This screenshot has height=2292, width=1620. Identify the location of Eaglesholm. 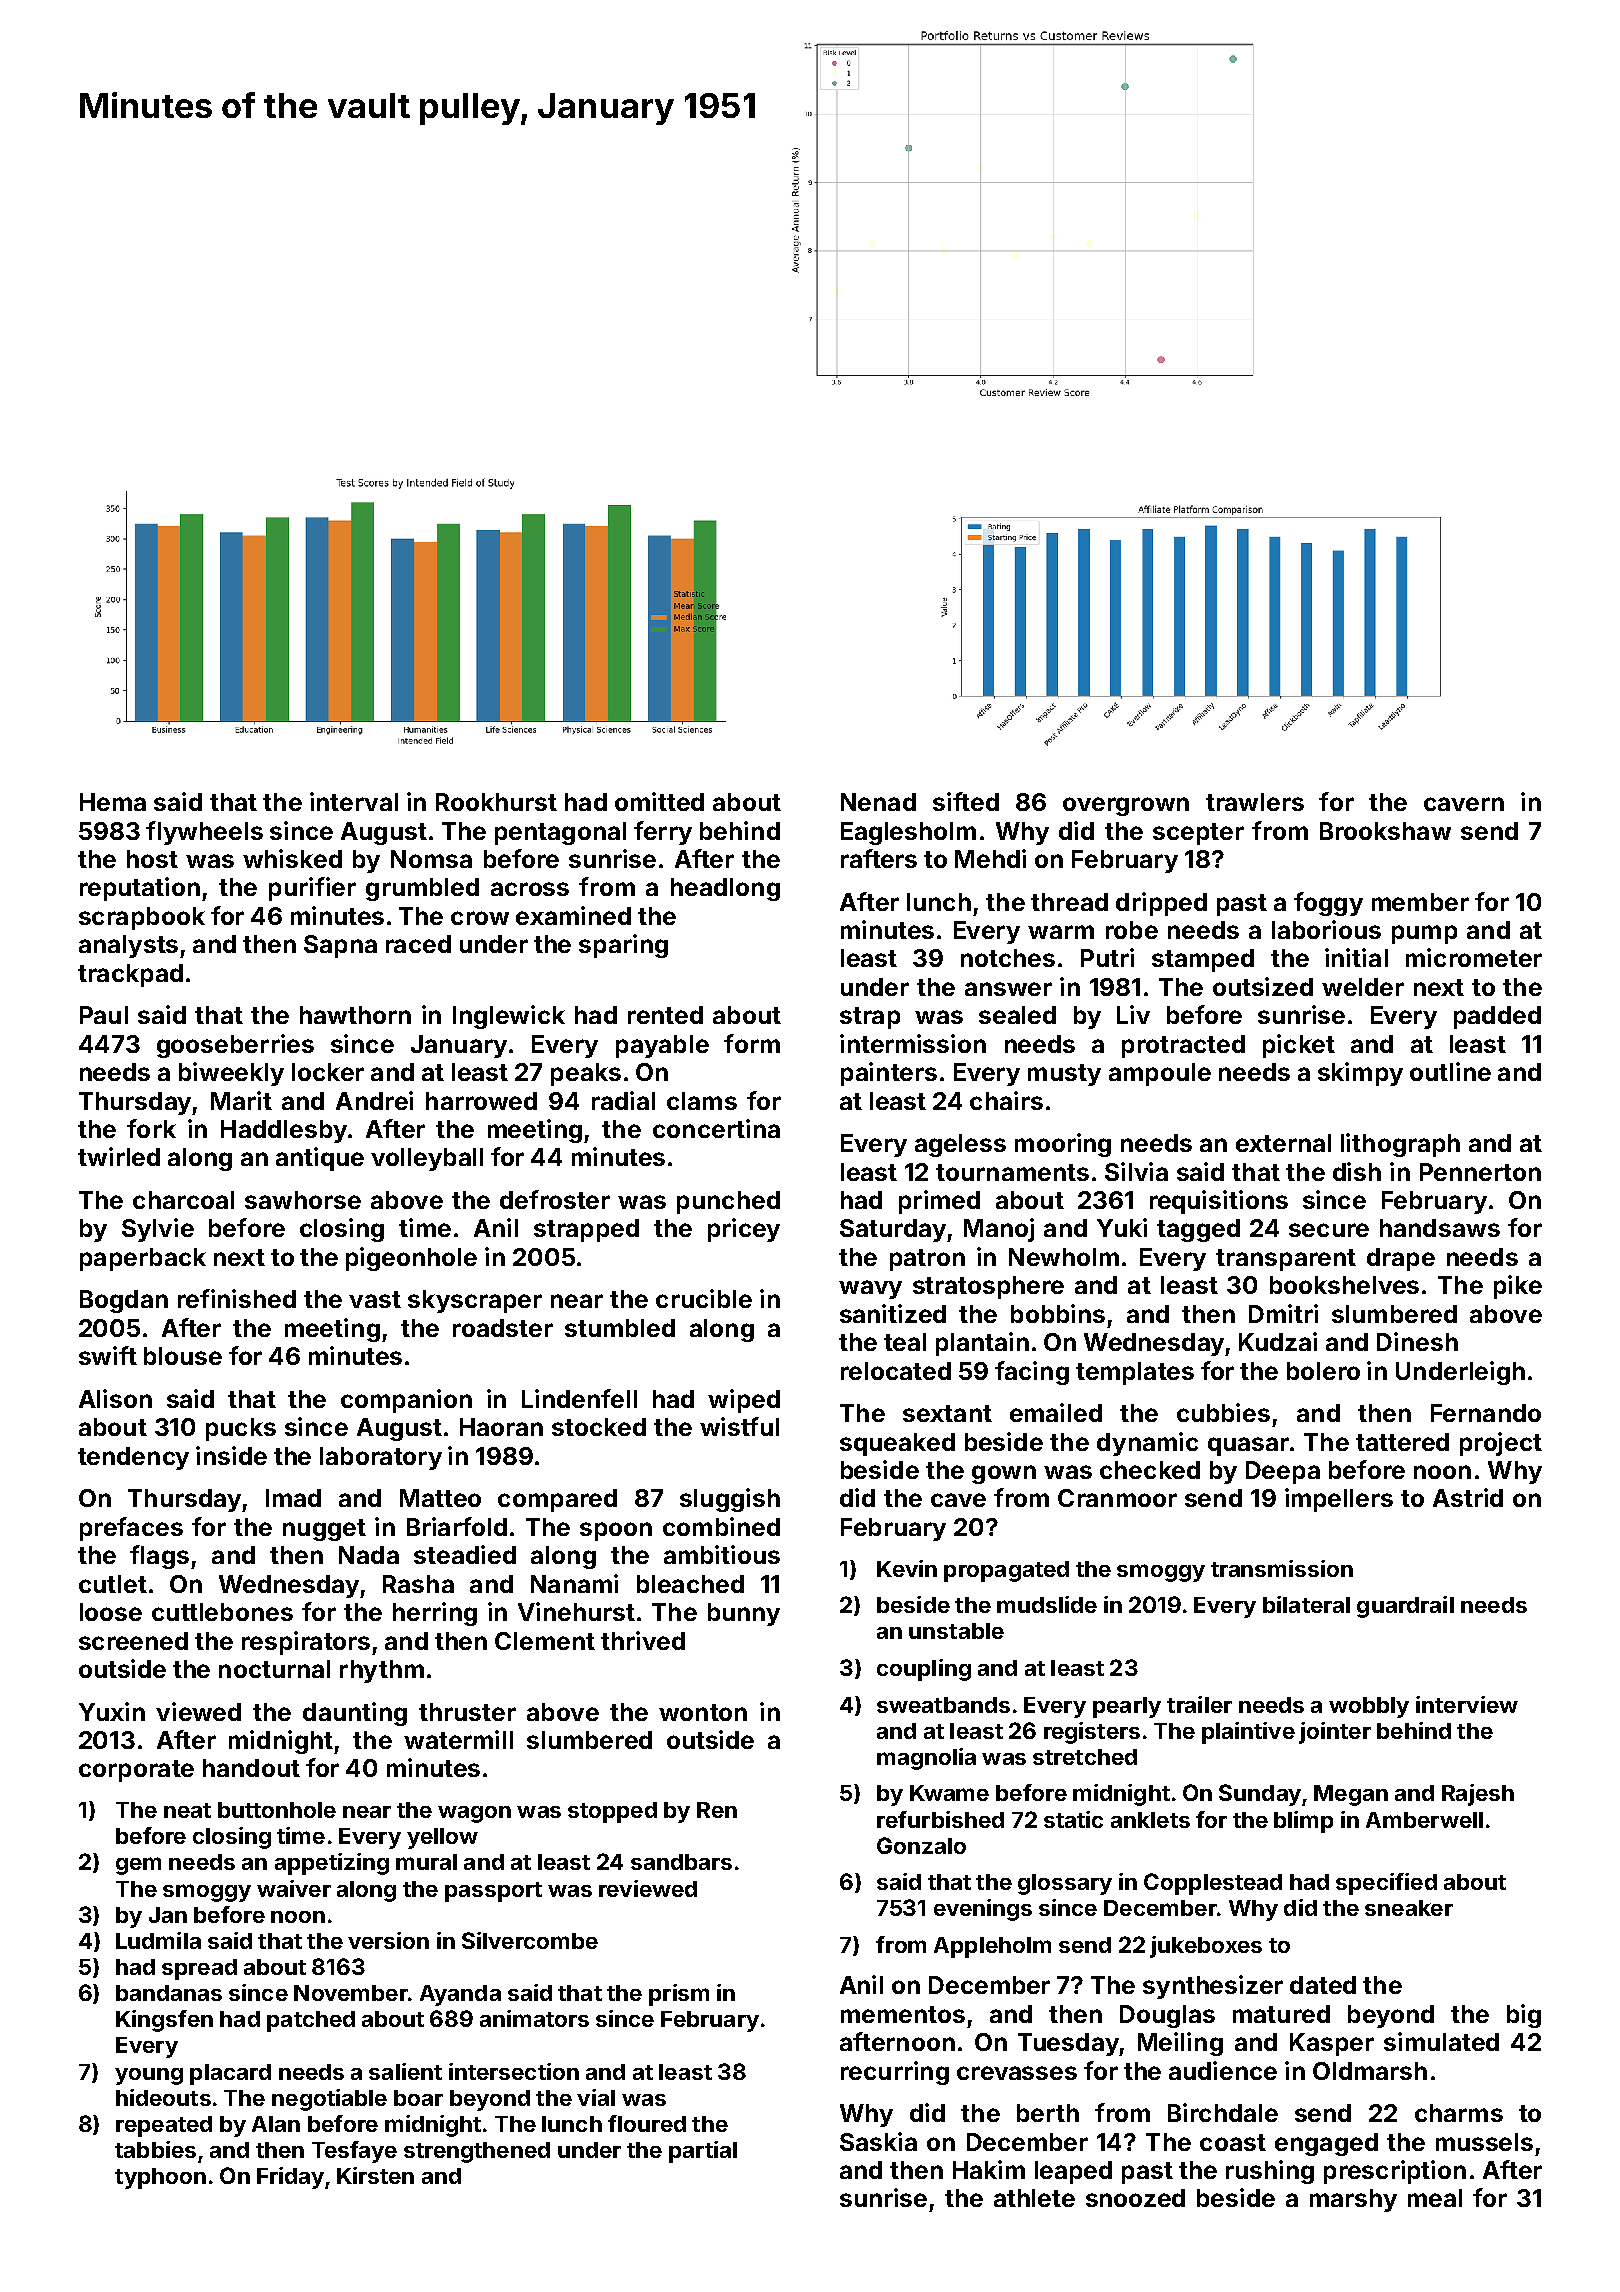
(908, 833).
